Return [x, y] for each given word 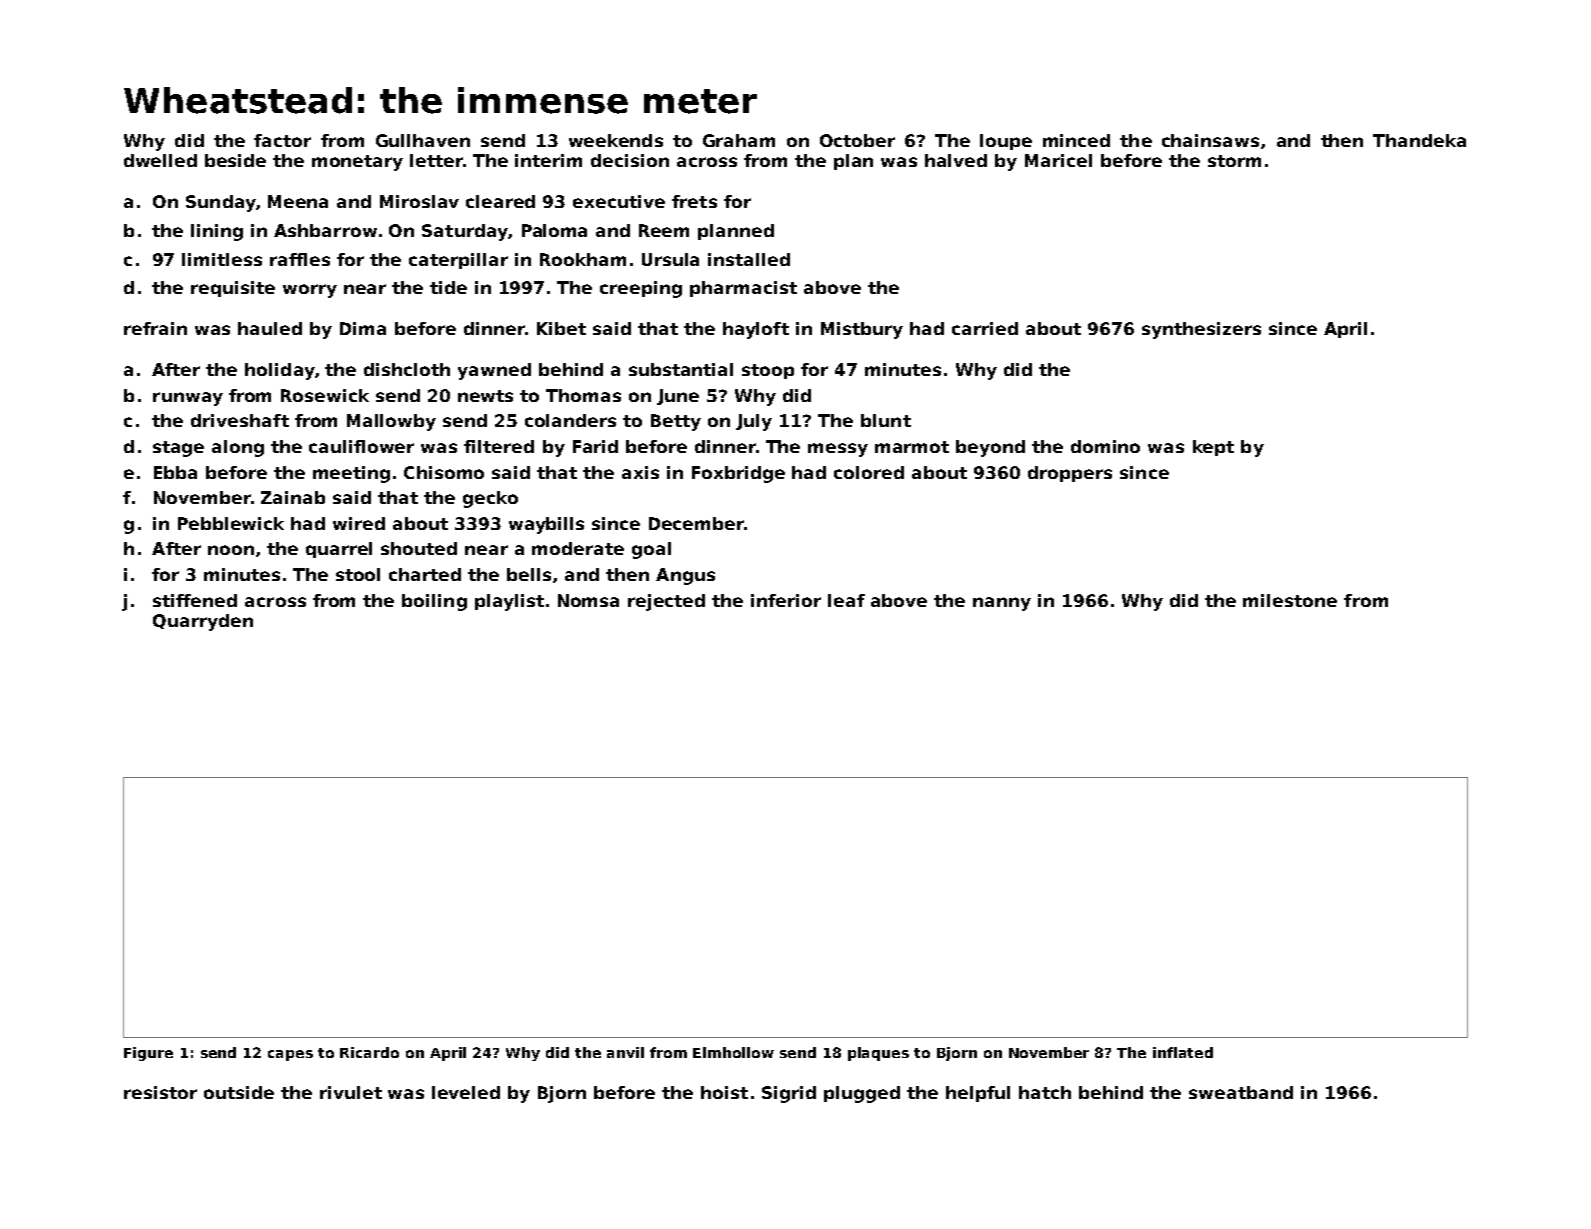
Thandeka [1419, 140]
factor [282, 140]
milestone [1290, 600]
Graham [739, 140]
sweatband [1241, 1092]
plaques [878, 1054]
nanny [1002, 604]
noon [231, 550]
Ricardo [369, 1052]
